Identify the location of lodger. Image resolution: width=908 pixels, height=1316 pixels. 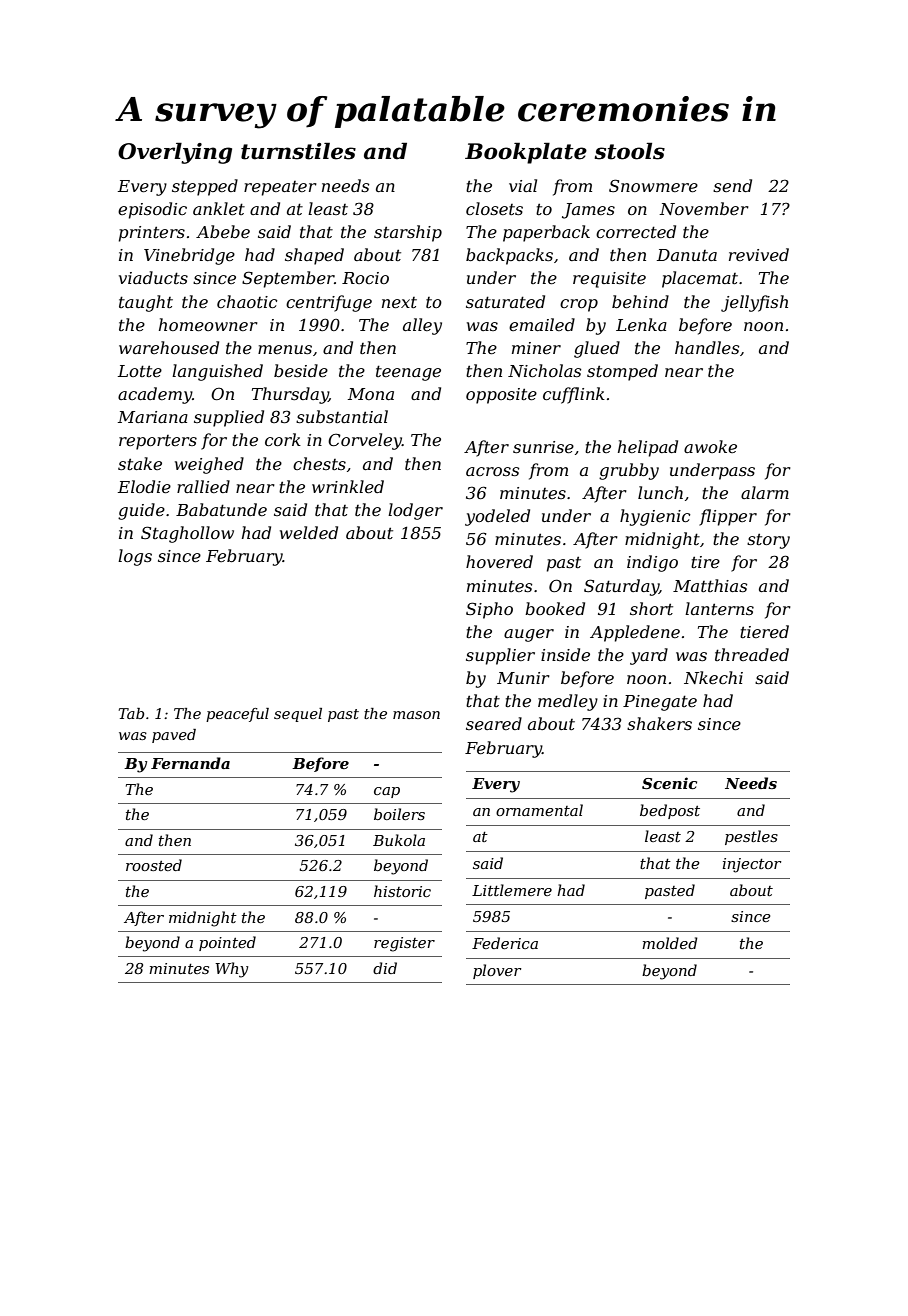
(415, 511).
